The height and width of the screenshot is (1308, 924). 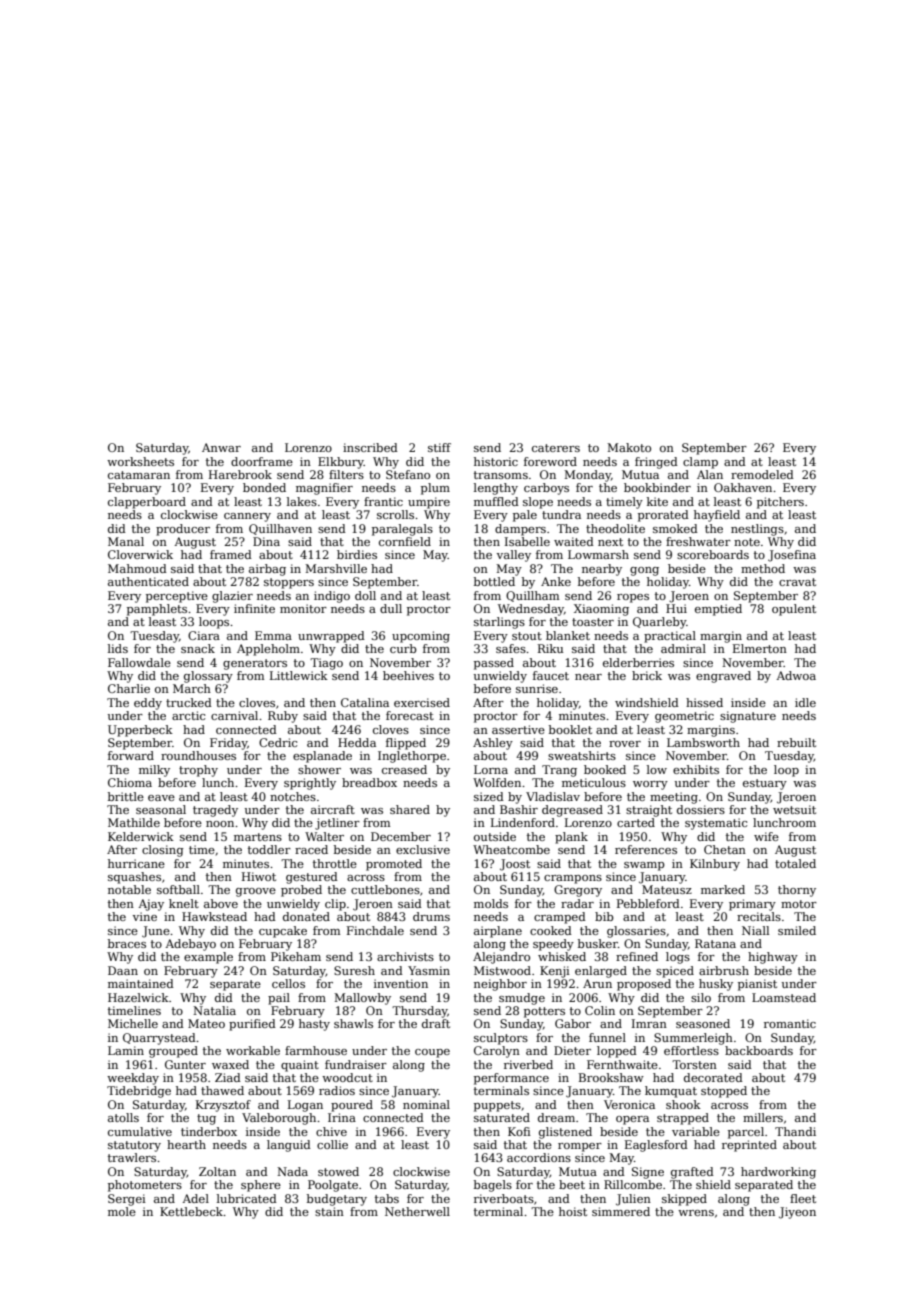 I want to click on rover, so click(x=625, y=744).
